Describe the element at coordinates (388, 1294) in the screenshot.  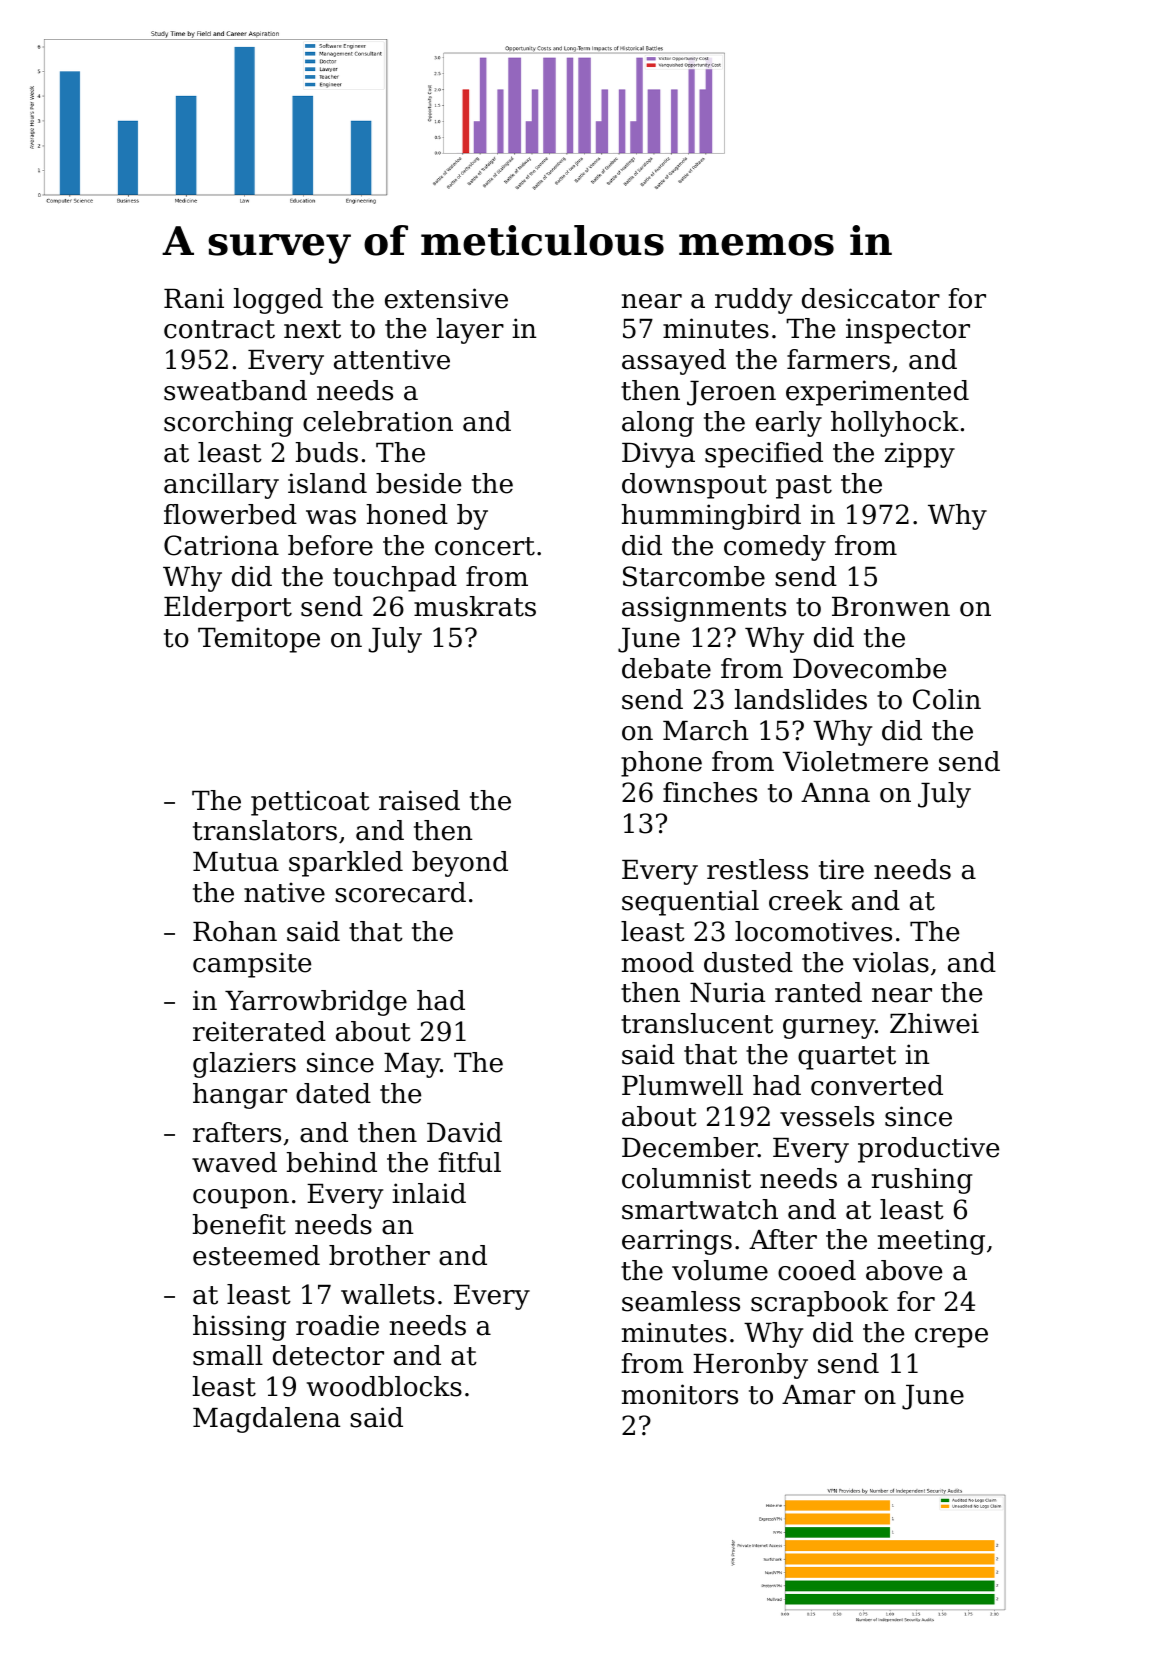
I see `wallets` at that location.
